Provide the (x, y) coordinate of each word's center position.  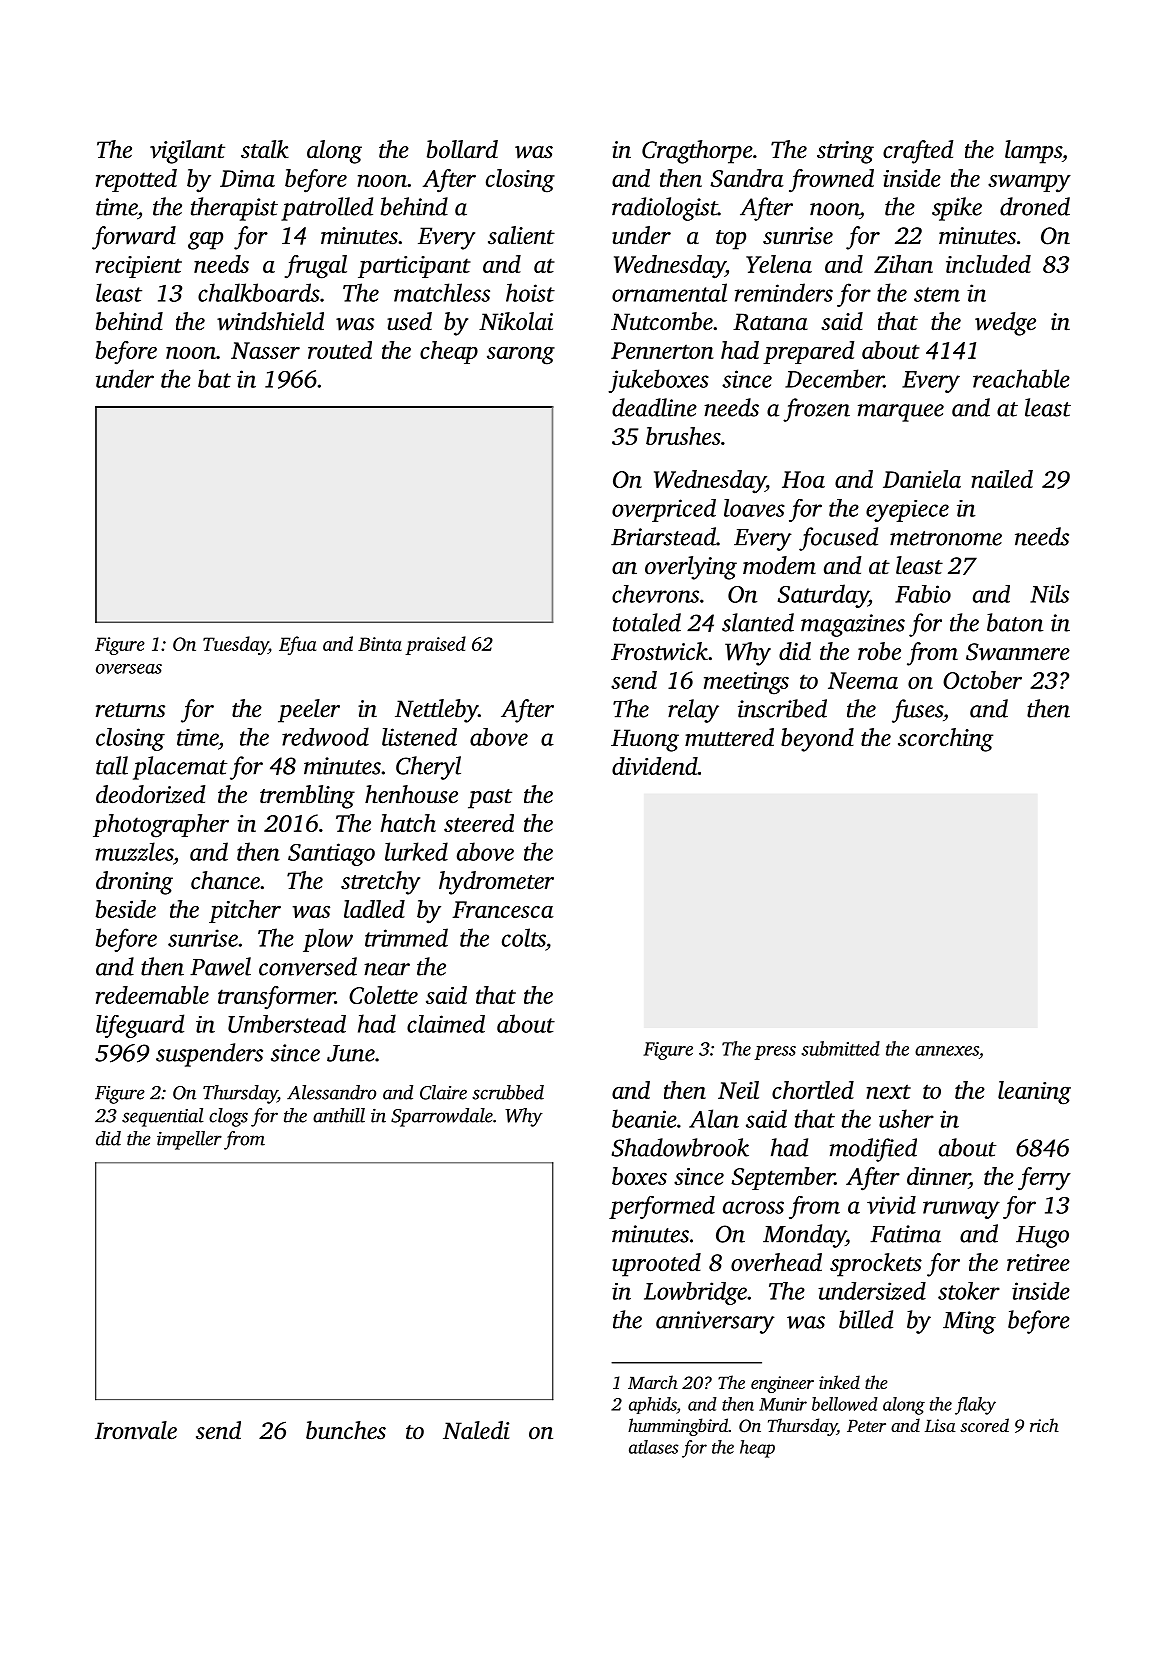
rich (1044, 1425)
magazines (853, 625)
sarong (521, 355)
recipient (139, 267)
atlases (654, 1447)
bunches (346, 1430)
